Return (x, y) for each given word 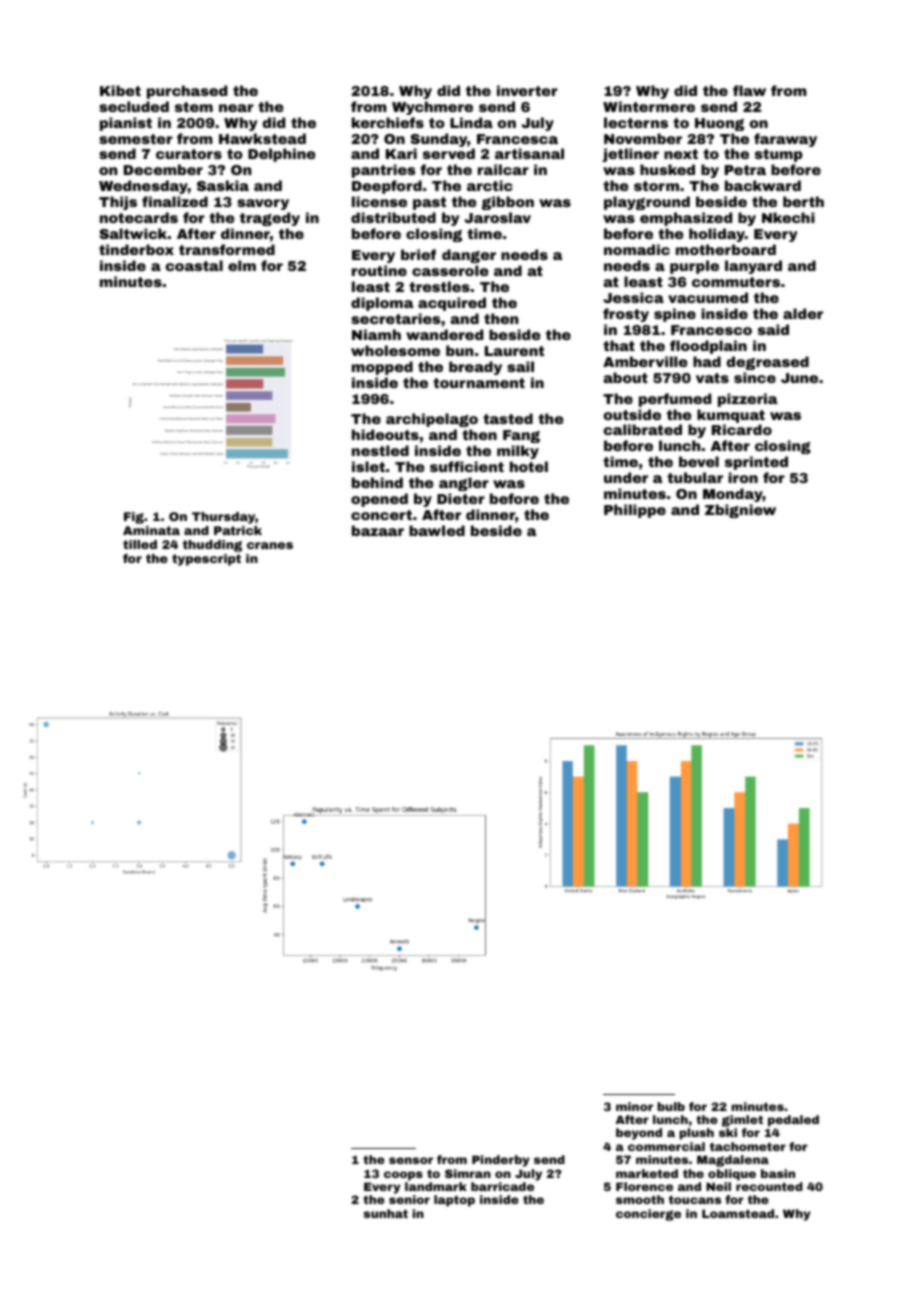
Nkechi (788, 217)
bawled (437, 530)
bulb (671, 1106)
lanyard (753, 267)
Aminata (151, 530)
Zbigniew (740, 511)
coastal (194, 265)
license (379, 201)
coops (403, 1176)
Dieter (461, 498)
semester (136, 139)
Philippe (635, 511)
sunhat (385, 1213)
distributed (393, 217)
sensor (411, 1160)
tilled (140, 544)
